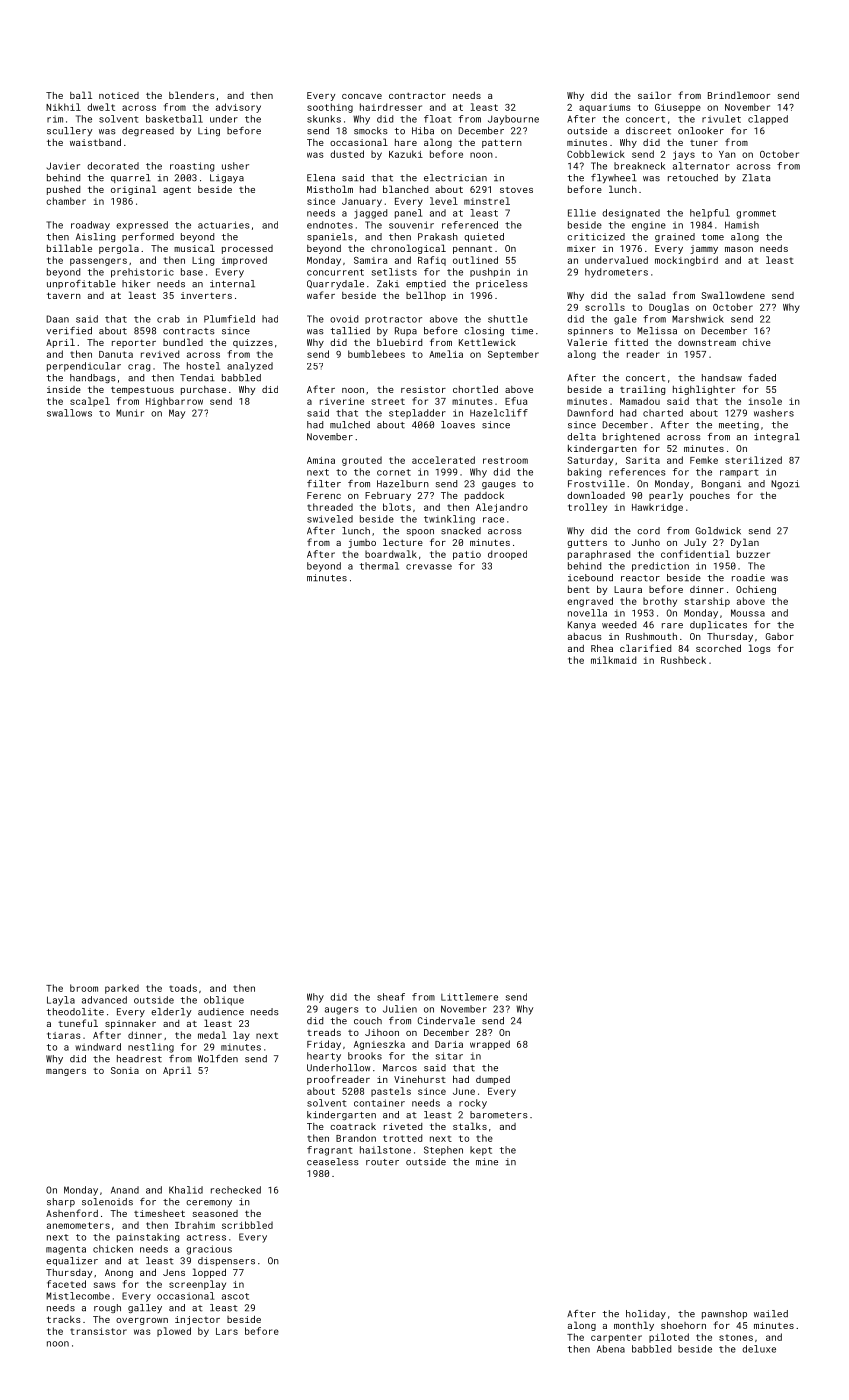  I want to click on wrapped, so click(490, 1045).
